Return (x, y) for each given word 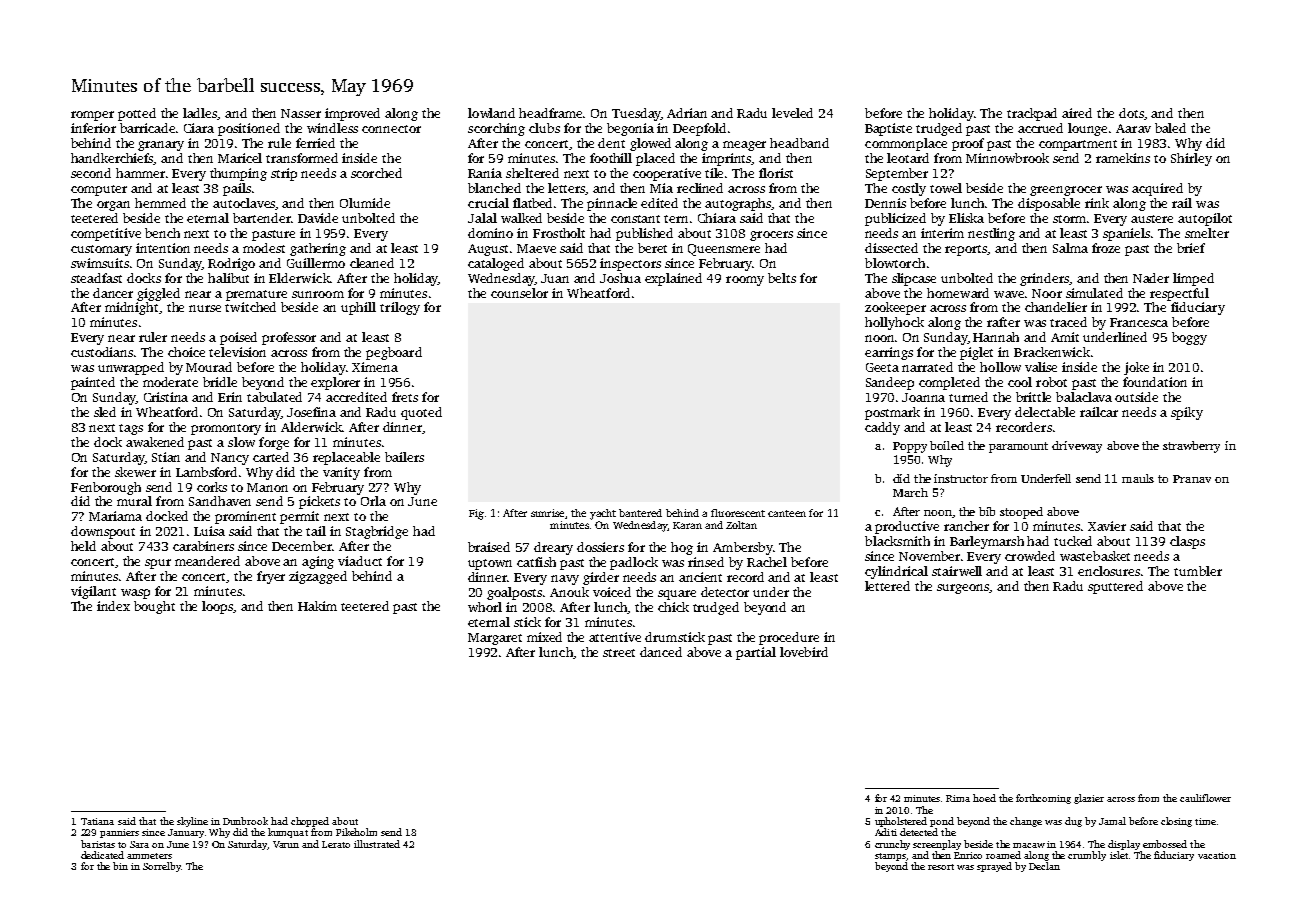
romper (92, 116)
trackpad (1032, 114)
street (619, 653)
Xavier (1107, 526)
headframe (550, 113)
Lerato (336, 844)
